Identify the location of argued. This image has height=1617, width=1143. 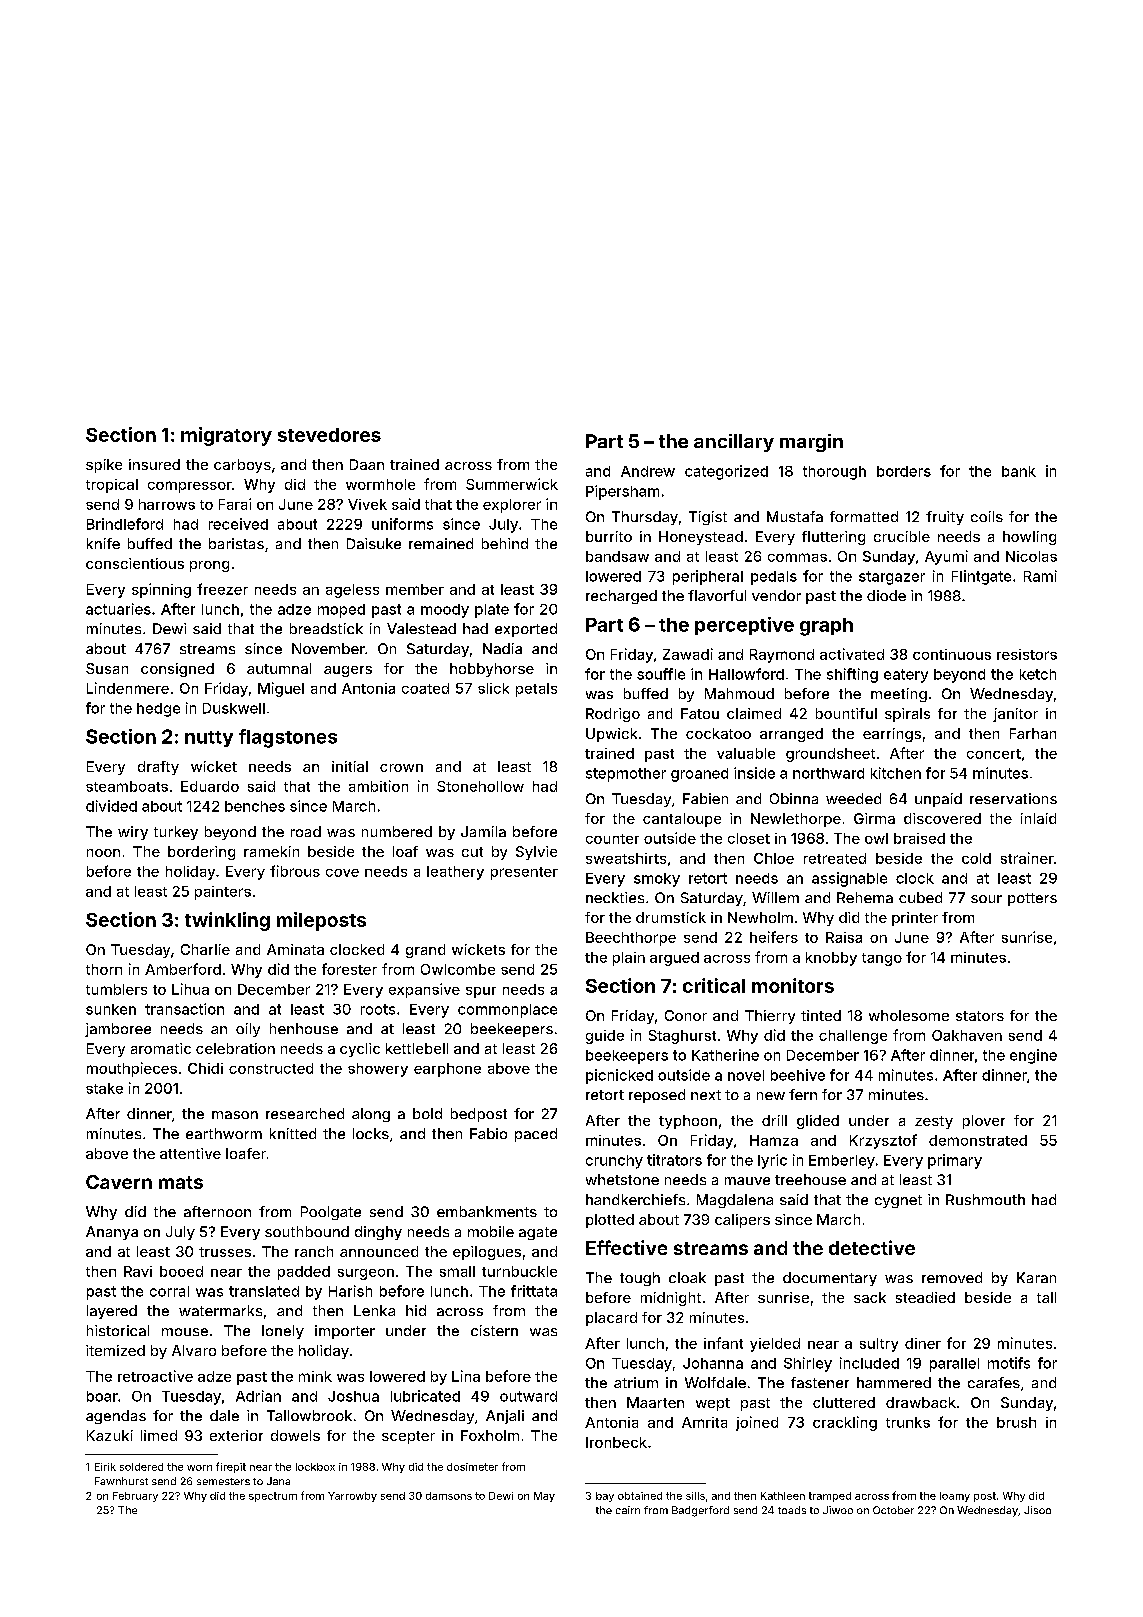
(674, 959).
